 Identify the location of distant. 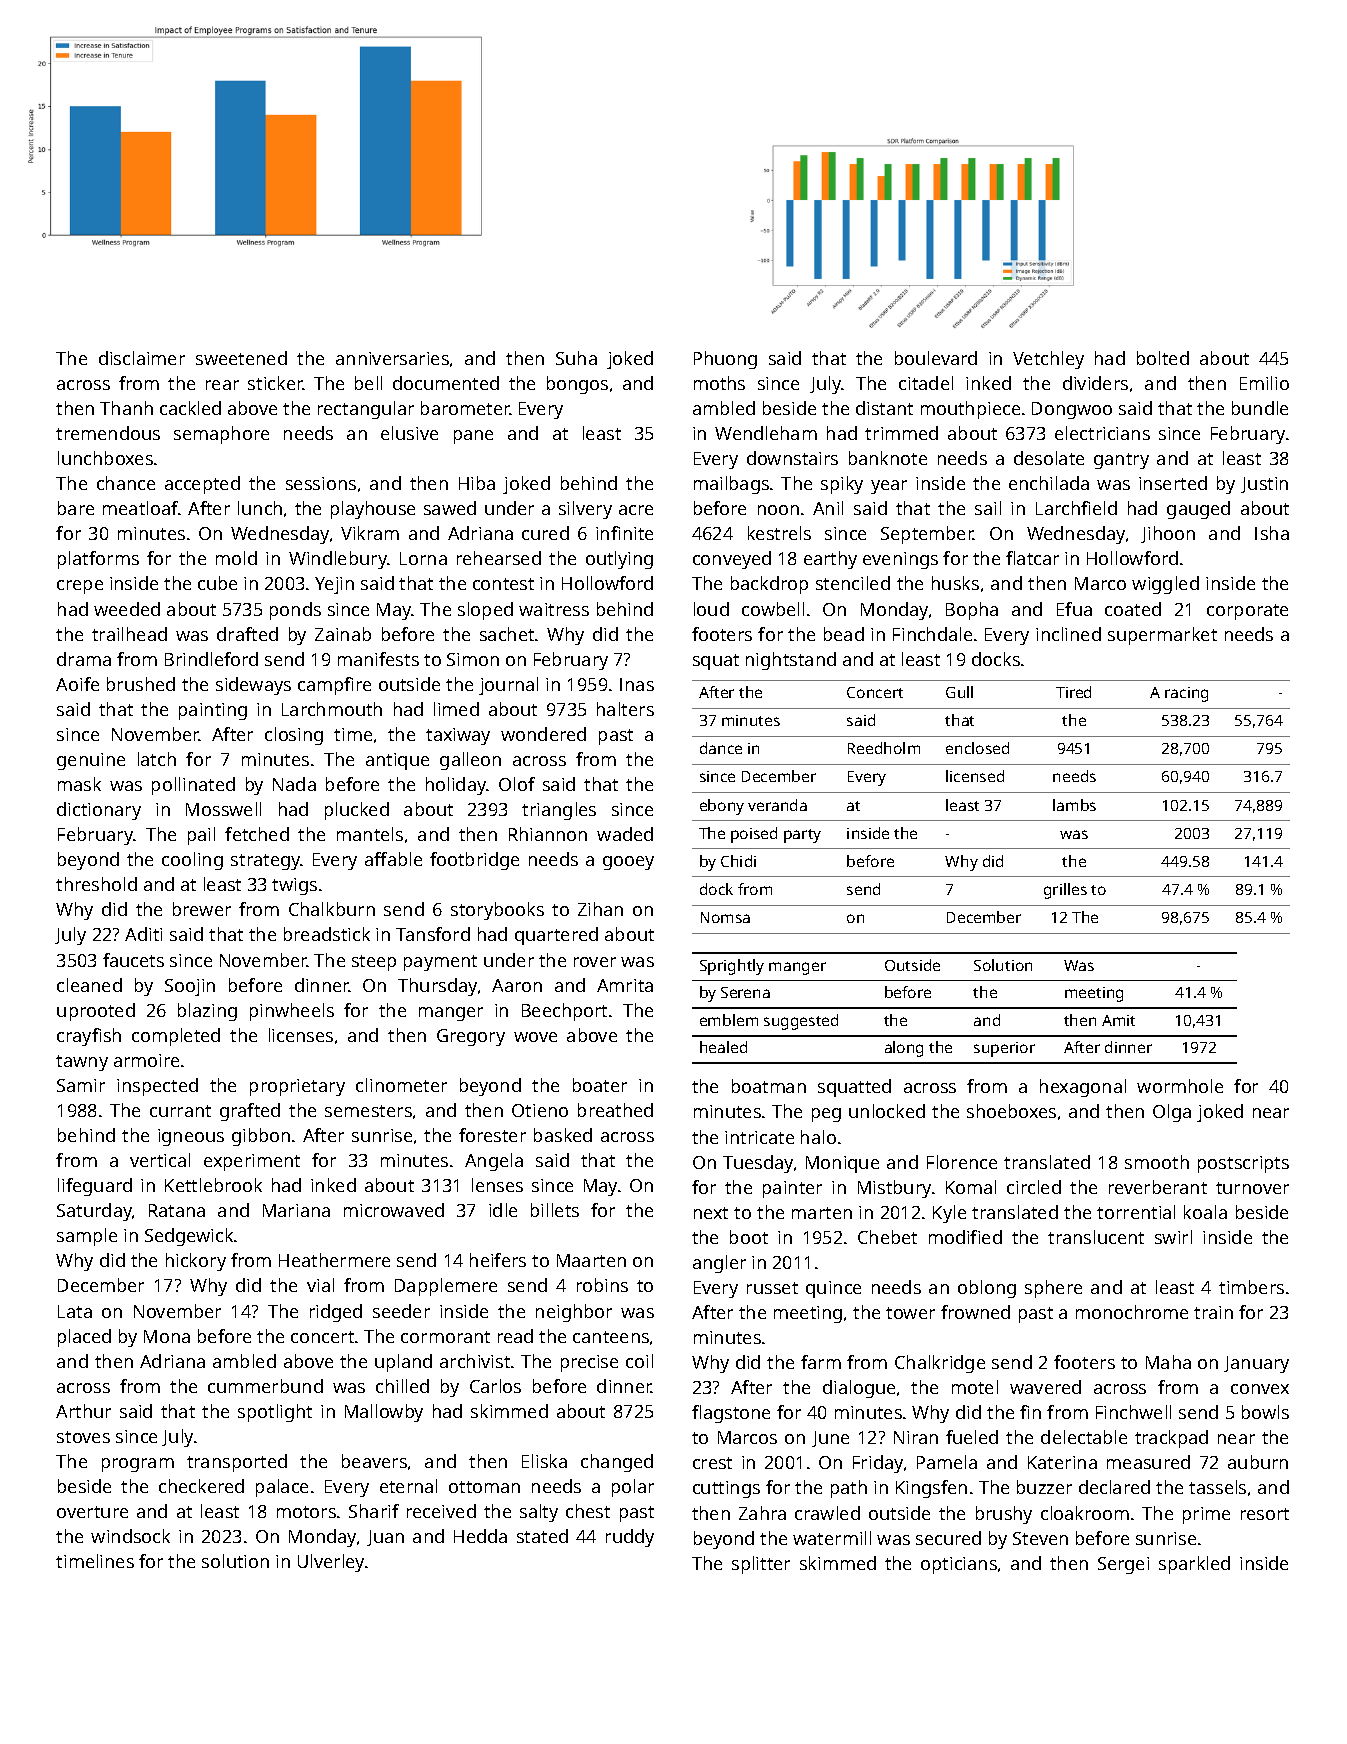
(884, 408).
